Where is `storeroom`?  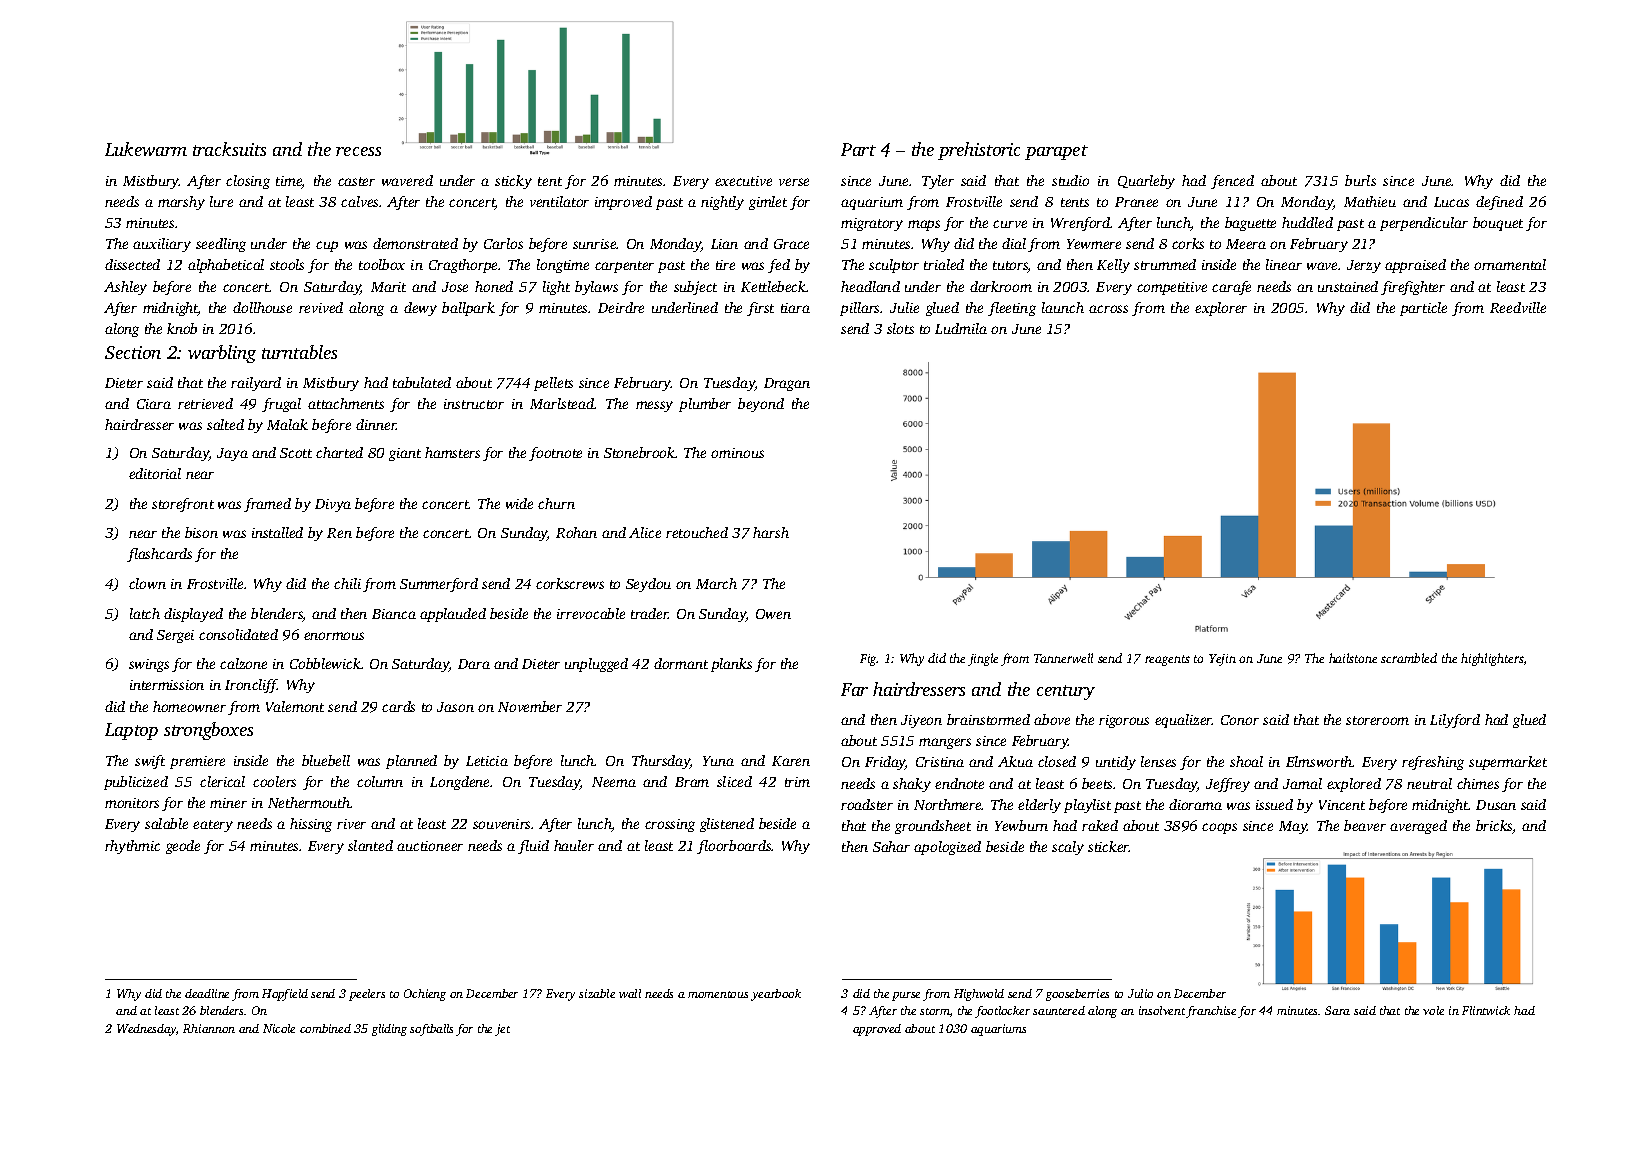 storeroom is located at coordinates (1377, 720).
